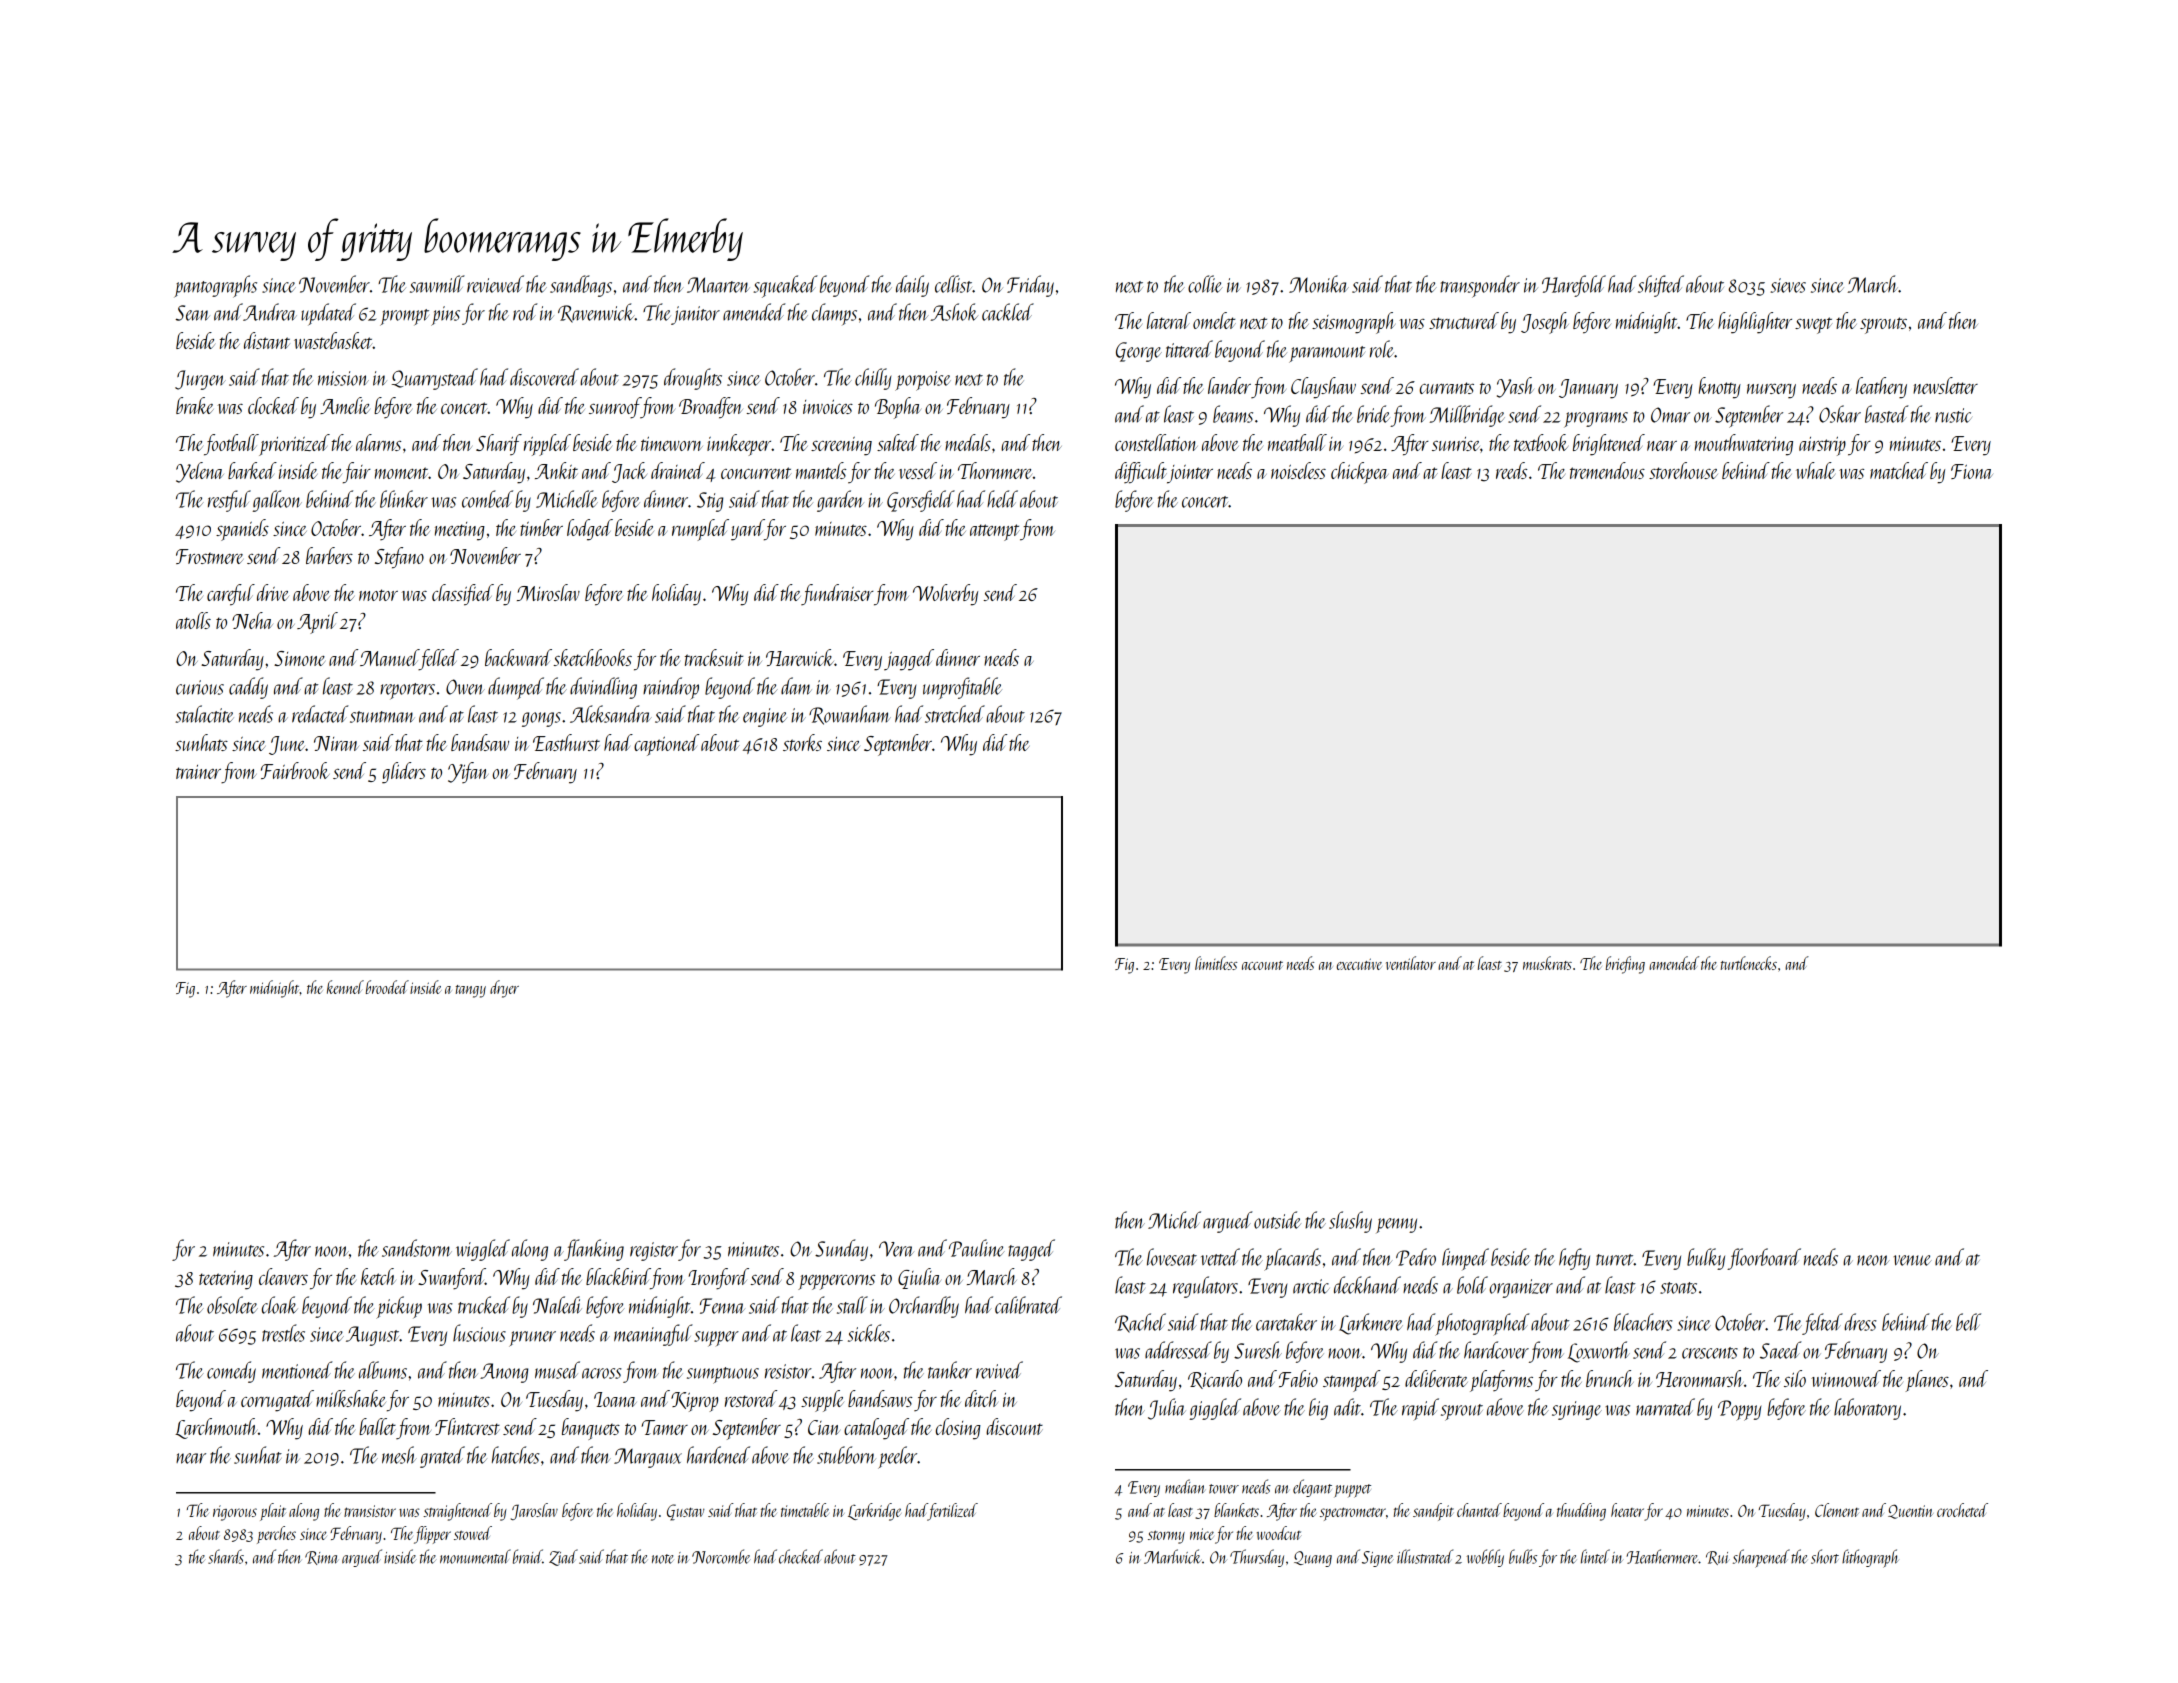 Image resolution: width=2178 pixels, height=1683 pixels. Describe the element at coordinates (801, 1556) in the document. I see `checked` at that location.
